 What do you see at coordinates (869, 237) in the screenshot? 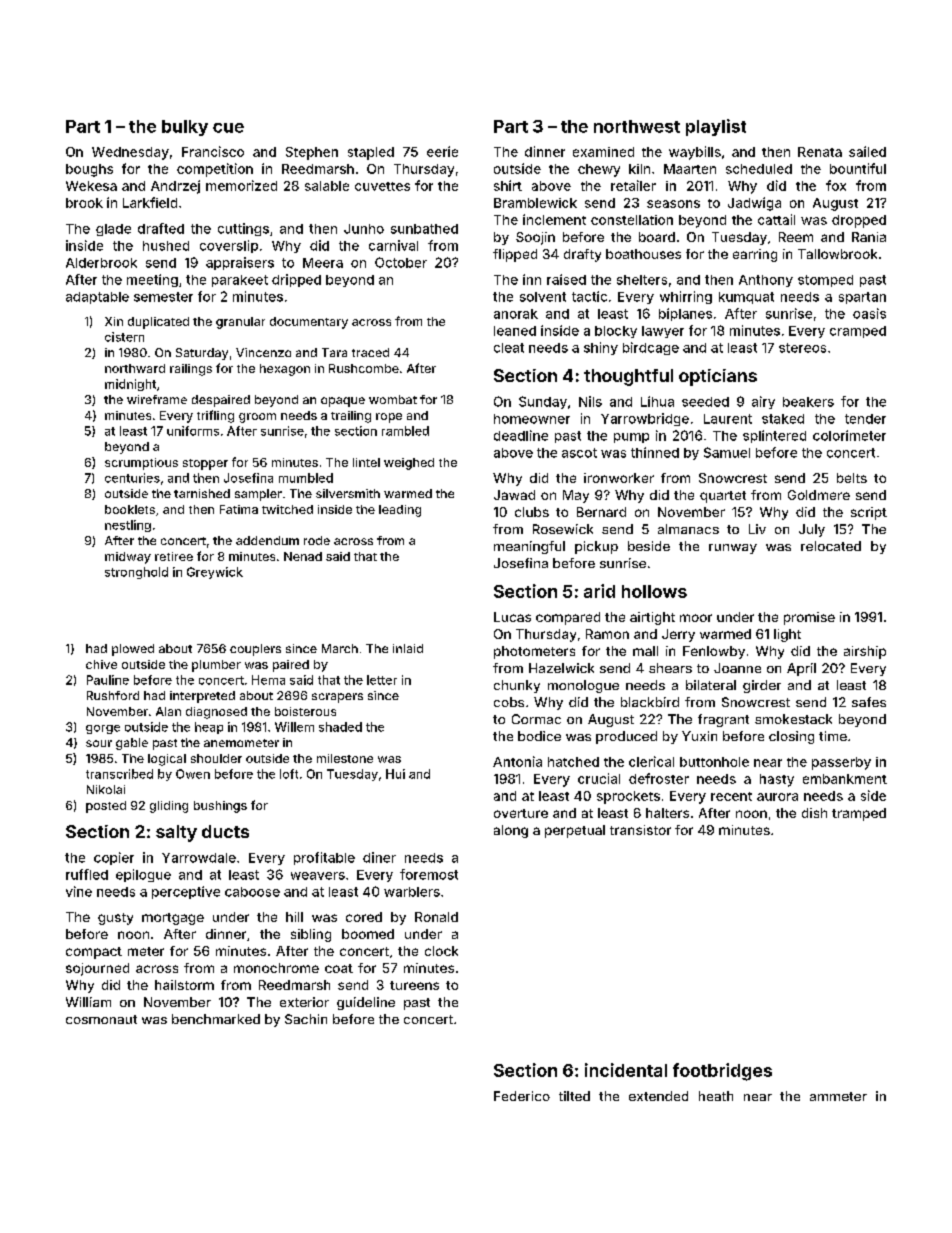
I see `Rania` at bounding box center [869, 237].
